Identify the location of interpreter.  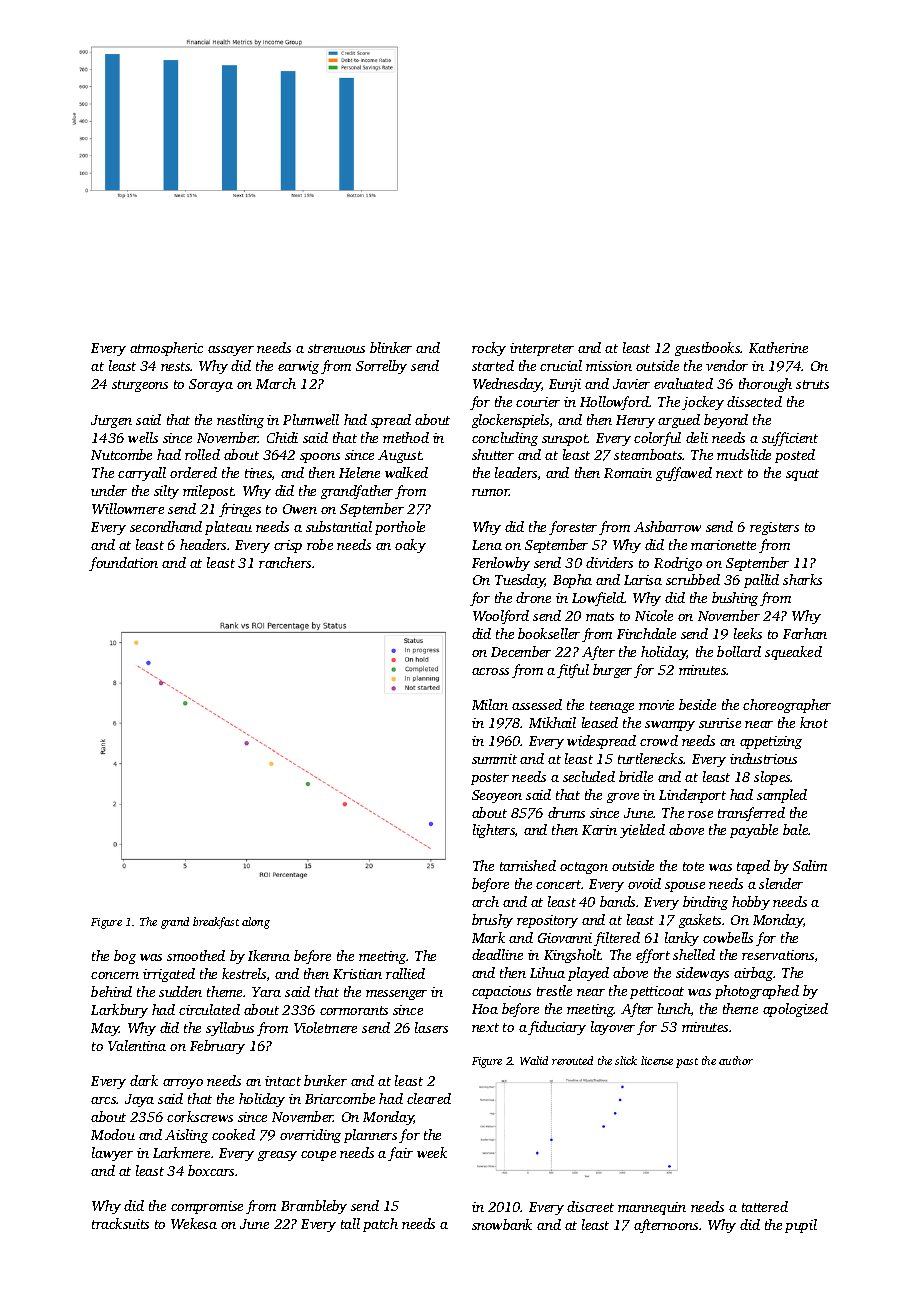
(542, 349).
